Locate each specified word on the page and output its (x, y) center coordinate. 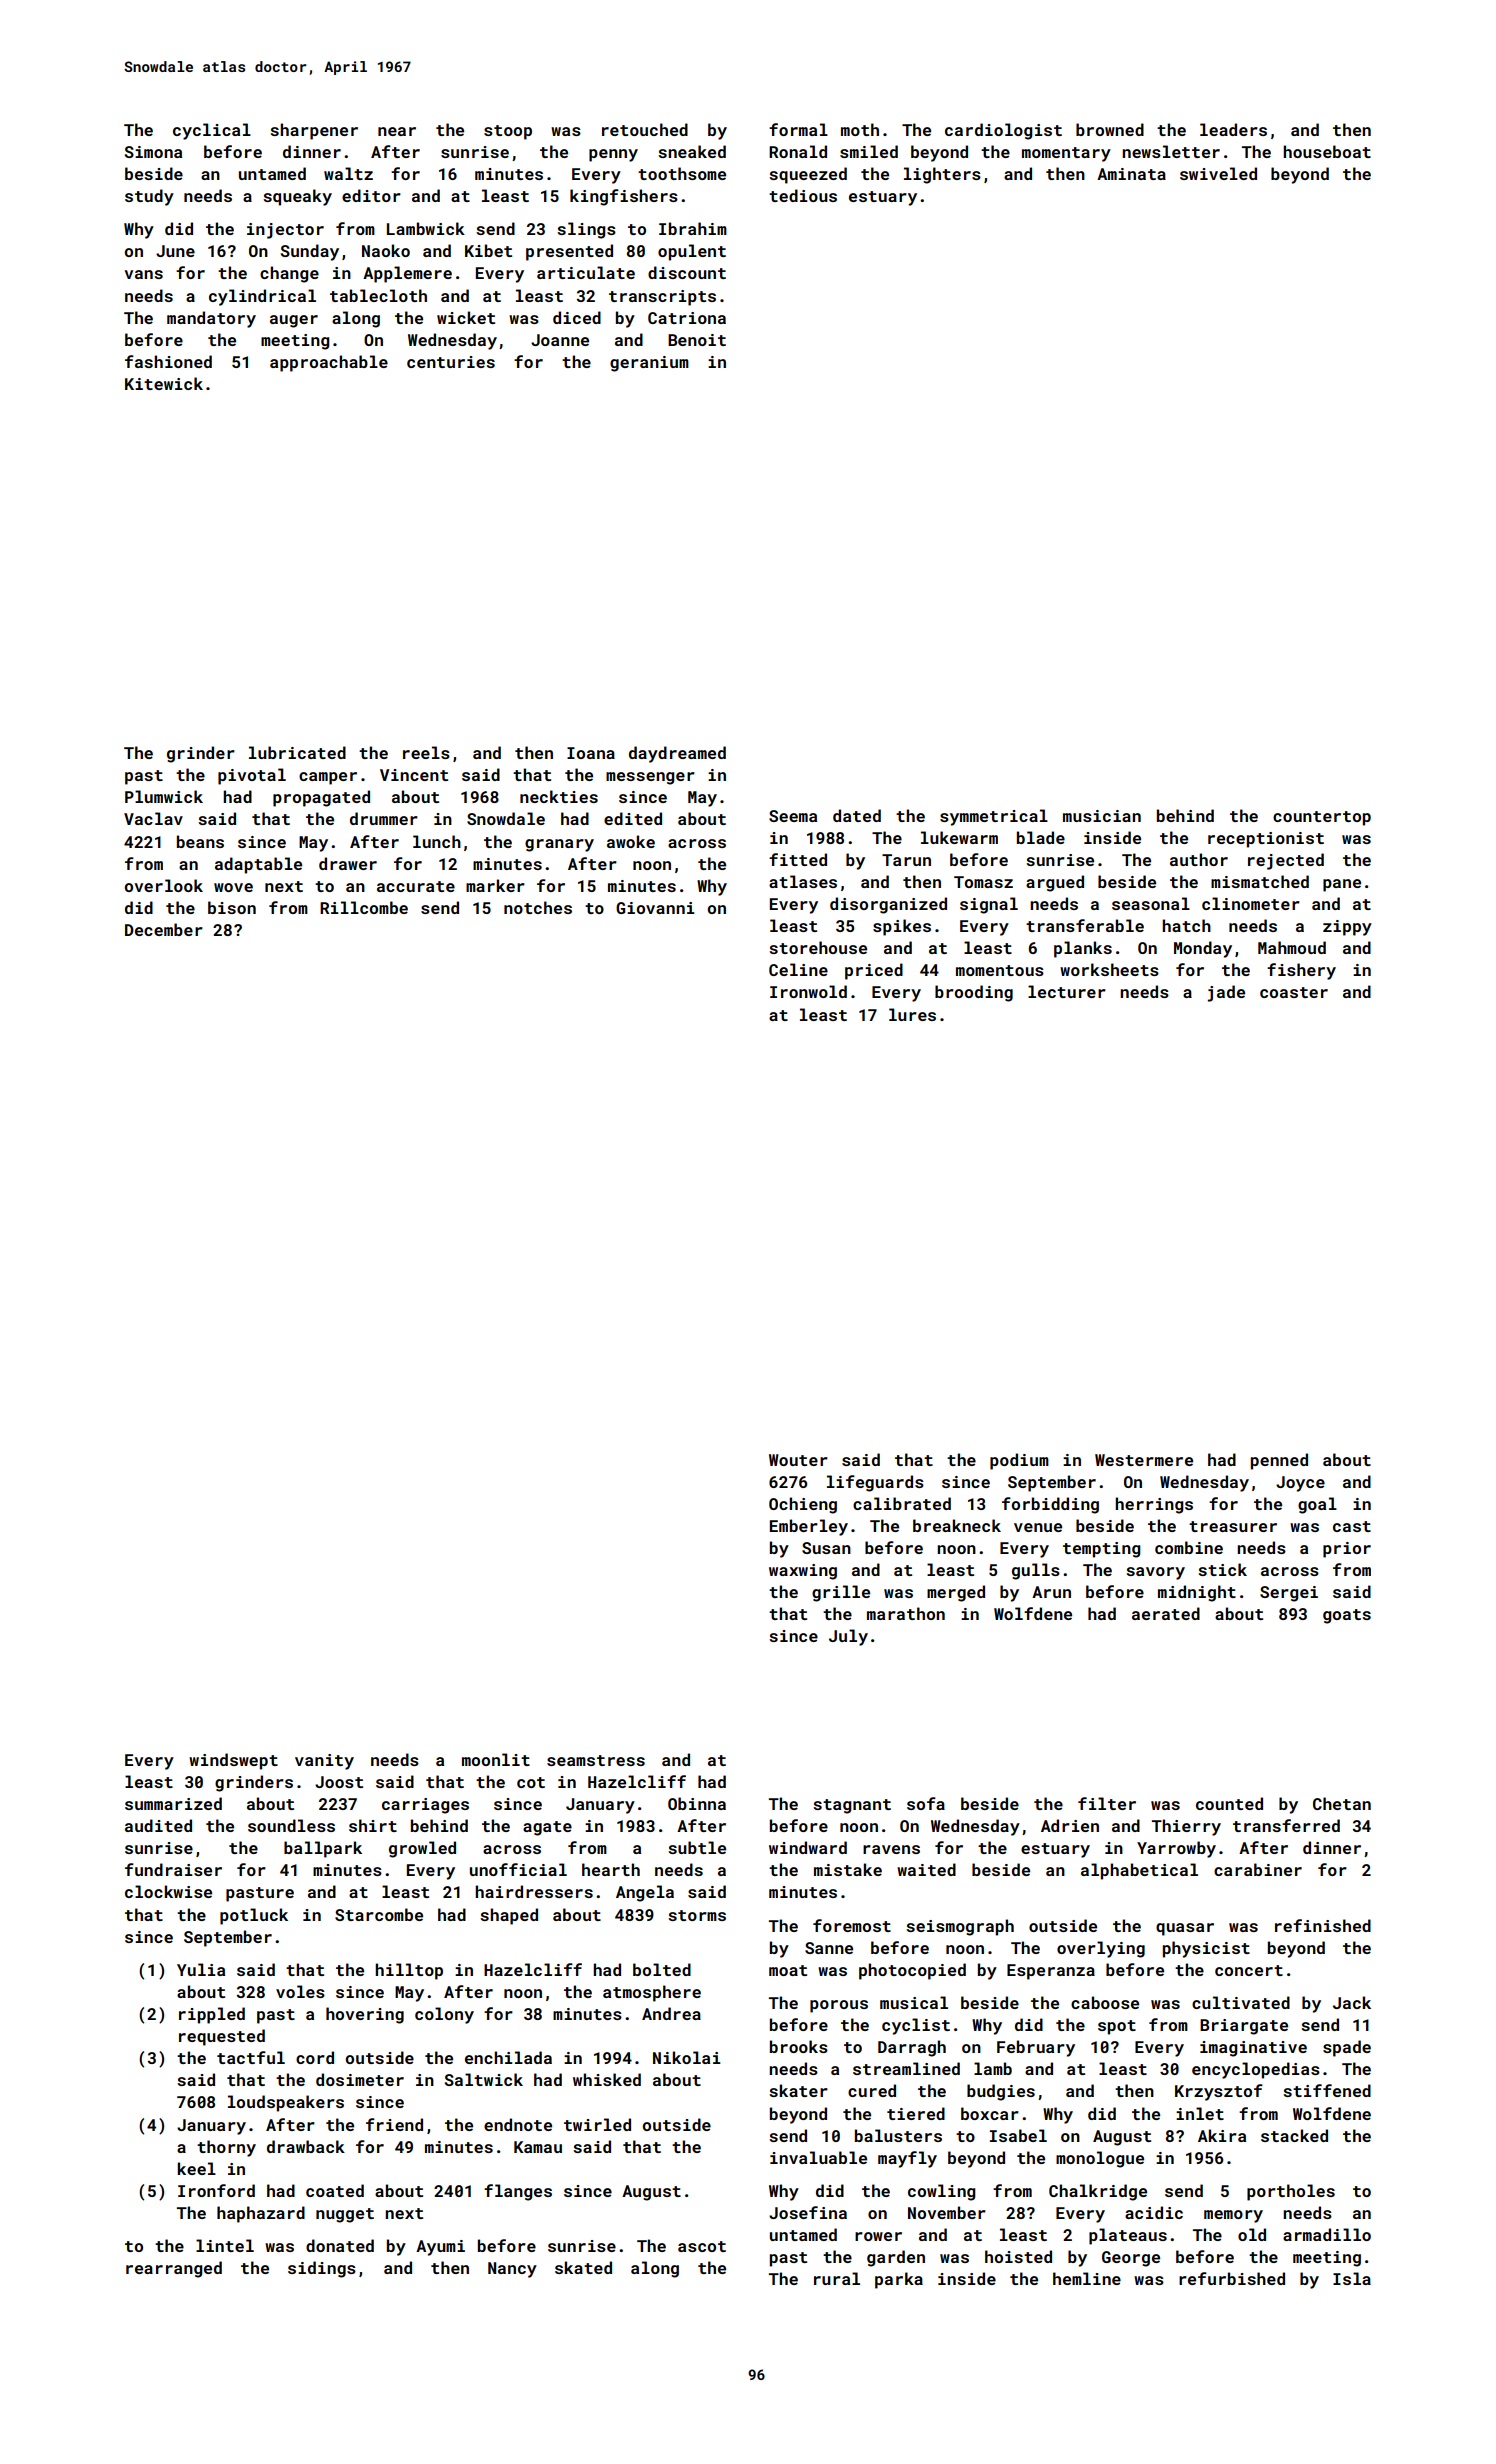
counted (1229, 1803)
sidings (322, 2269)
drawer (348, 863)
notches (538, 907)
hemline (1087, 2278)
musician (1102, 816)
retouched (645, 129)
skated (583, 2267)
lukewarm (959, 837)
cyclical (212, 131)
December (164, 929)
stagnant (852, 1806)
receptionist (1266, 840)
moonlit (496, 1759)
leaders (1233, 129)
